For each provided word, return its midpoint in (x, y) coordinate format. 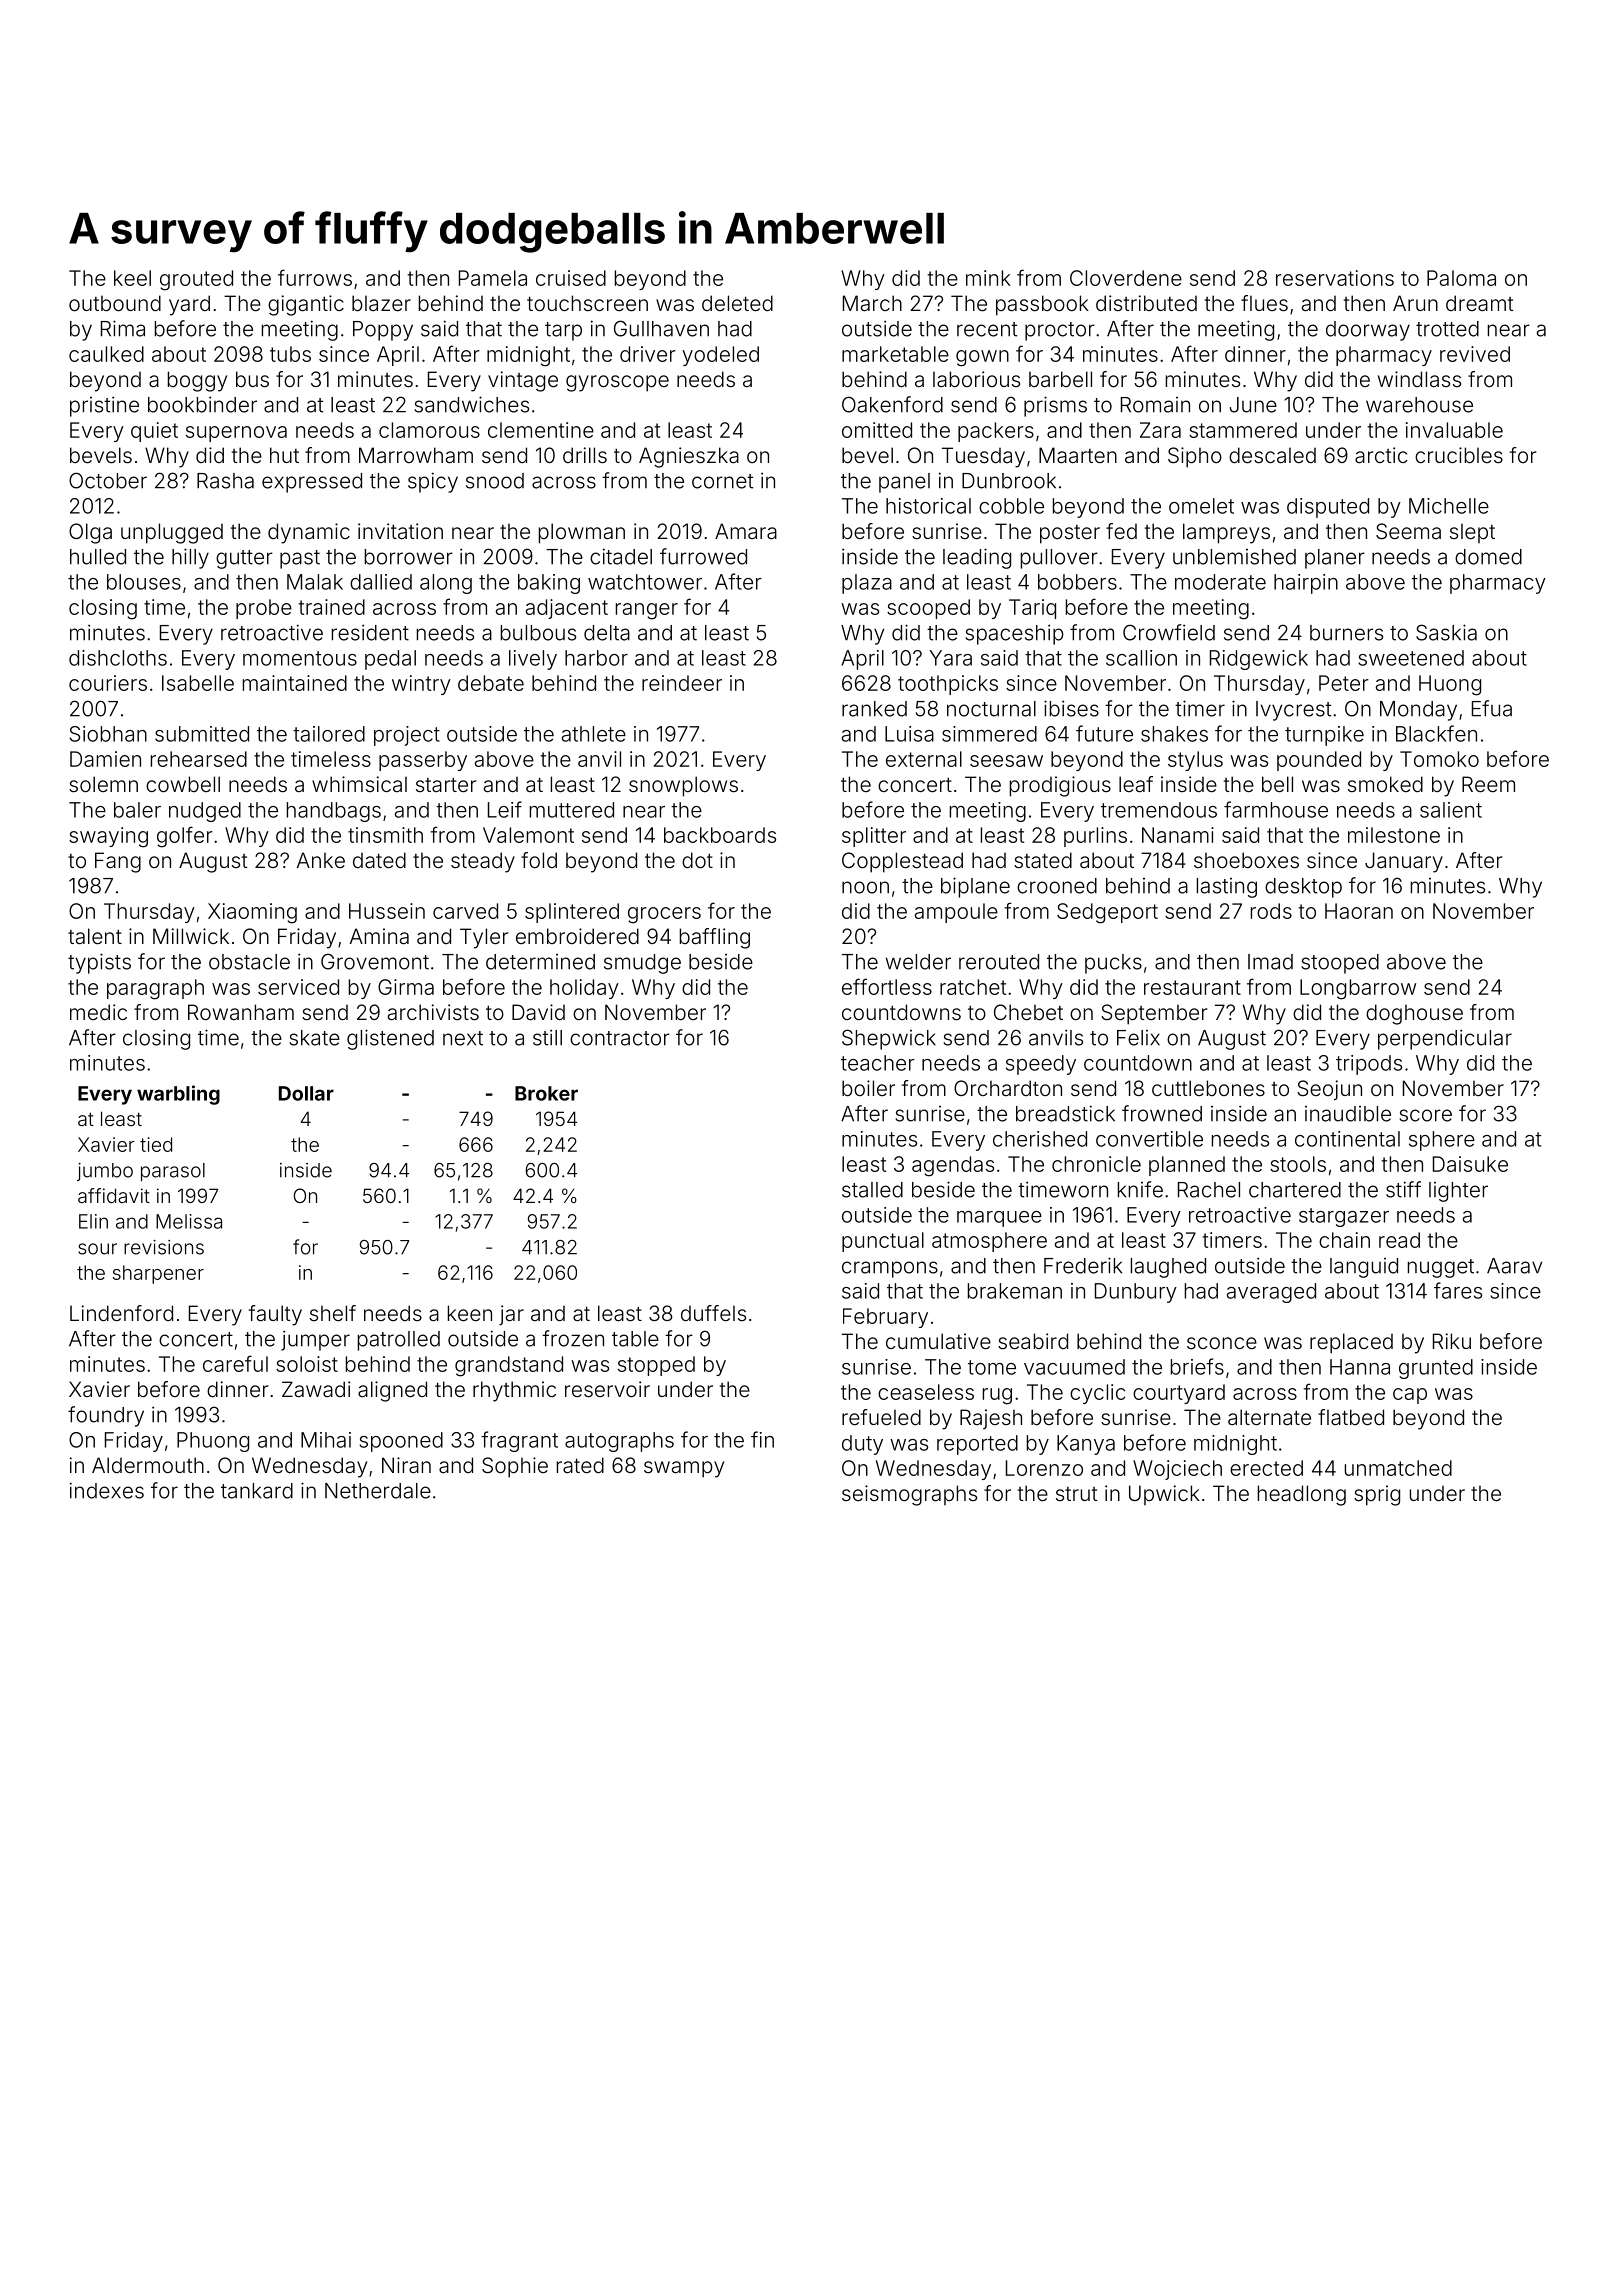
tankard (257, 1491)
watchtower (645, 582)
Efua (1492, 708)
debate (491, 683)
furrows (315, 277)
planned (1187, 1166)
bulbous (538, 633)
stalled (872, 1190)
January (1404, 862)
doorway (1368, 331)
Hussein (387, 911)
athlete (594, 734)
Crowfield (1169, 632)
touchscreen (587, 303)
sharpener (158, 1274)
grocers (664, 915)
